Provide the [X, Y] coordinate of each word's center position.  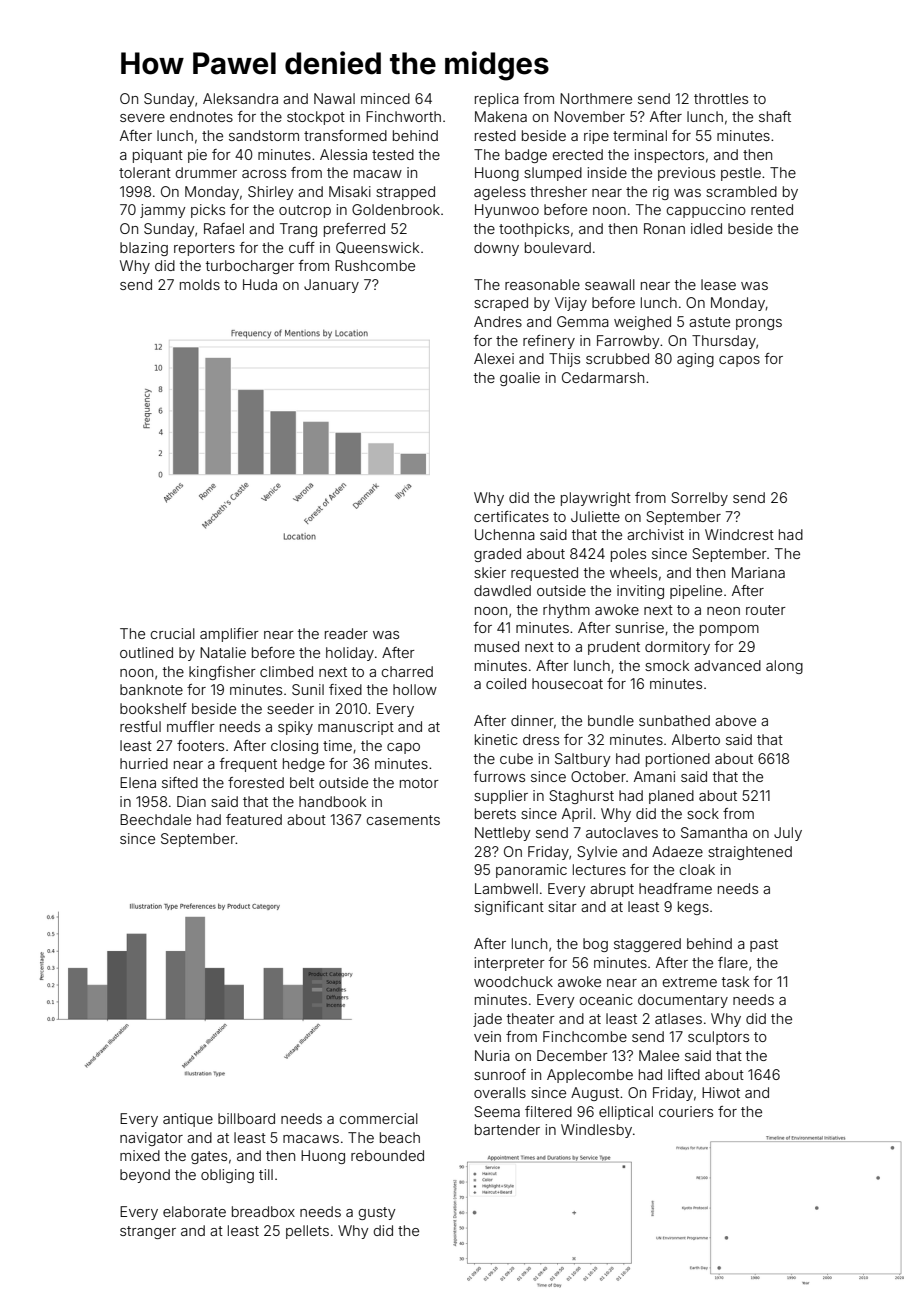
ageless [500, 193]
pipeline [696, 592]
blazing [144, 249]
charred [407, 671]
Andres [498, 321]
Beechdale [155, 819]
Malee [659, 1055]
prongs [759, 324]
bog [595, 945]
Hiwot [721, 1092]
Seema [497, 1111]
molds [200, 284]
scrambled [741, 191]
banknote [151, 689]
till [266, 1174]
